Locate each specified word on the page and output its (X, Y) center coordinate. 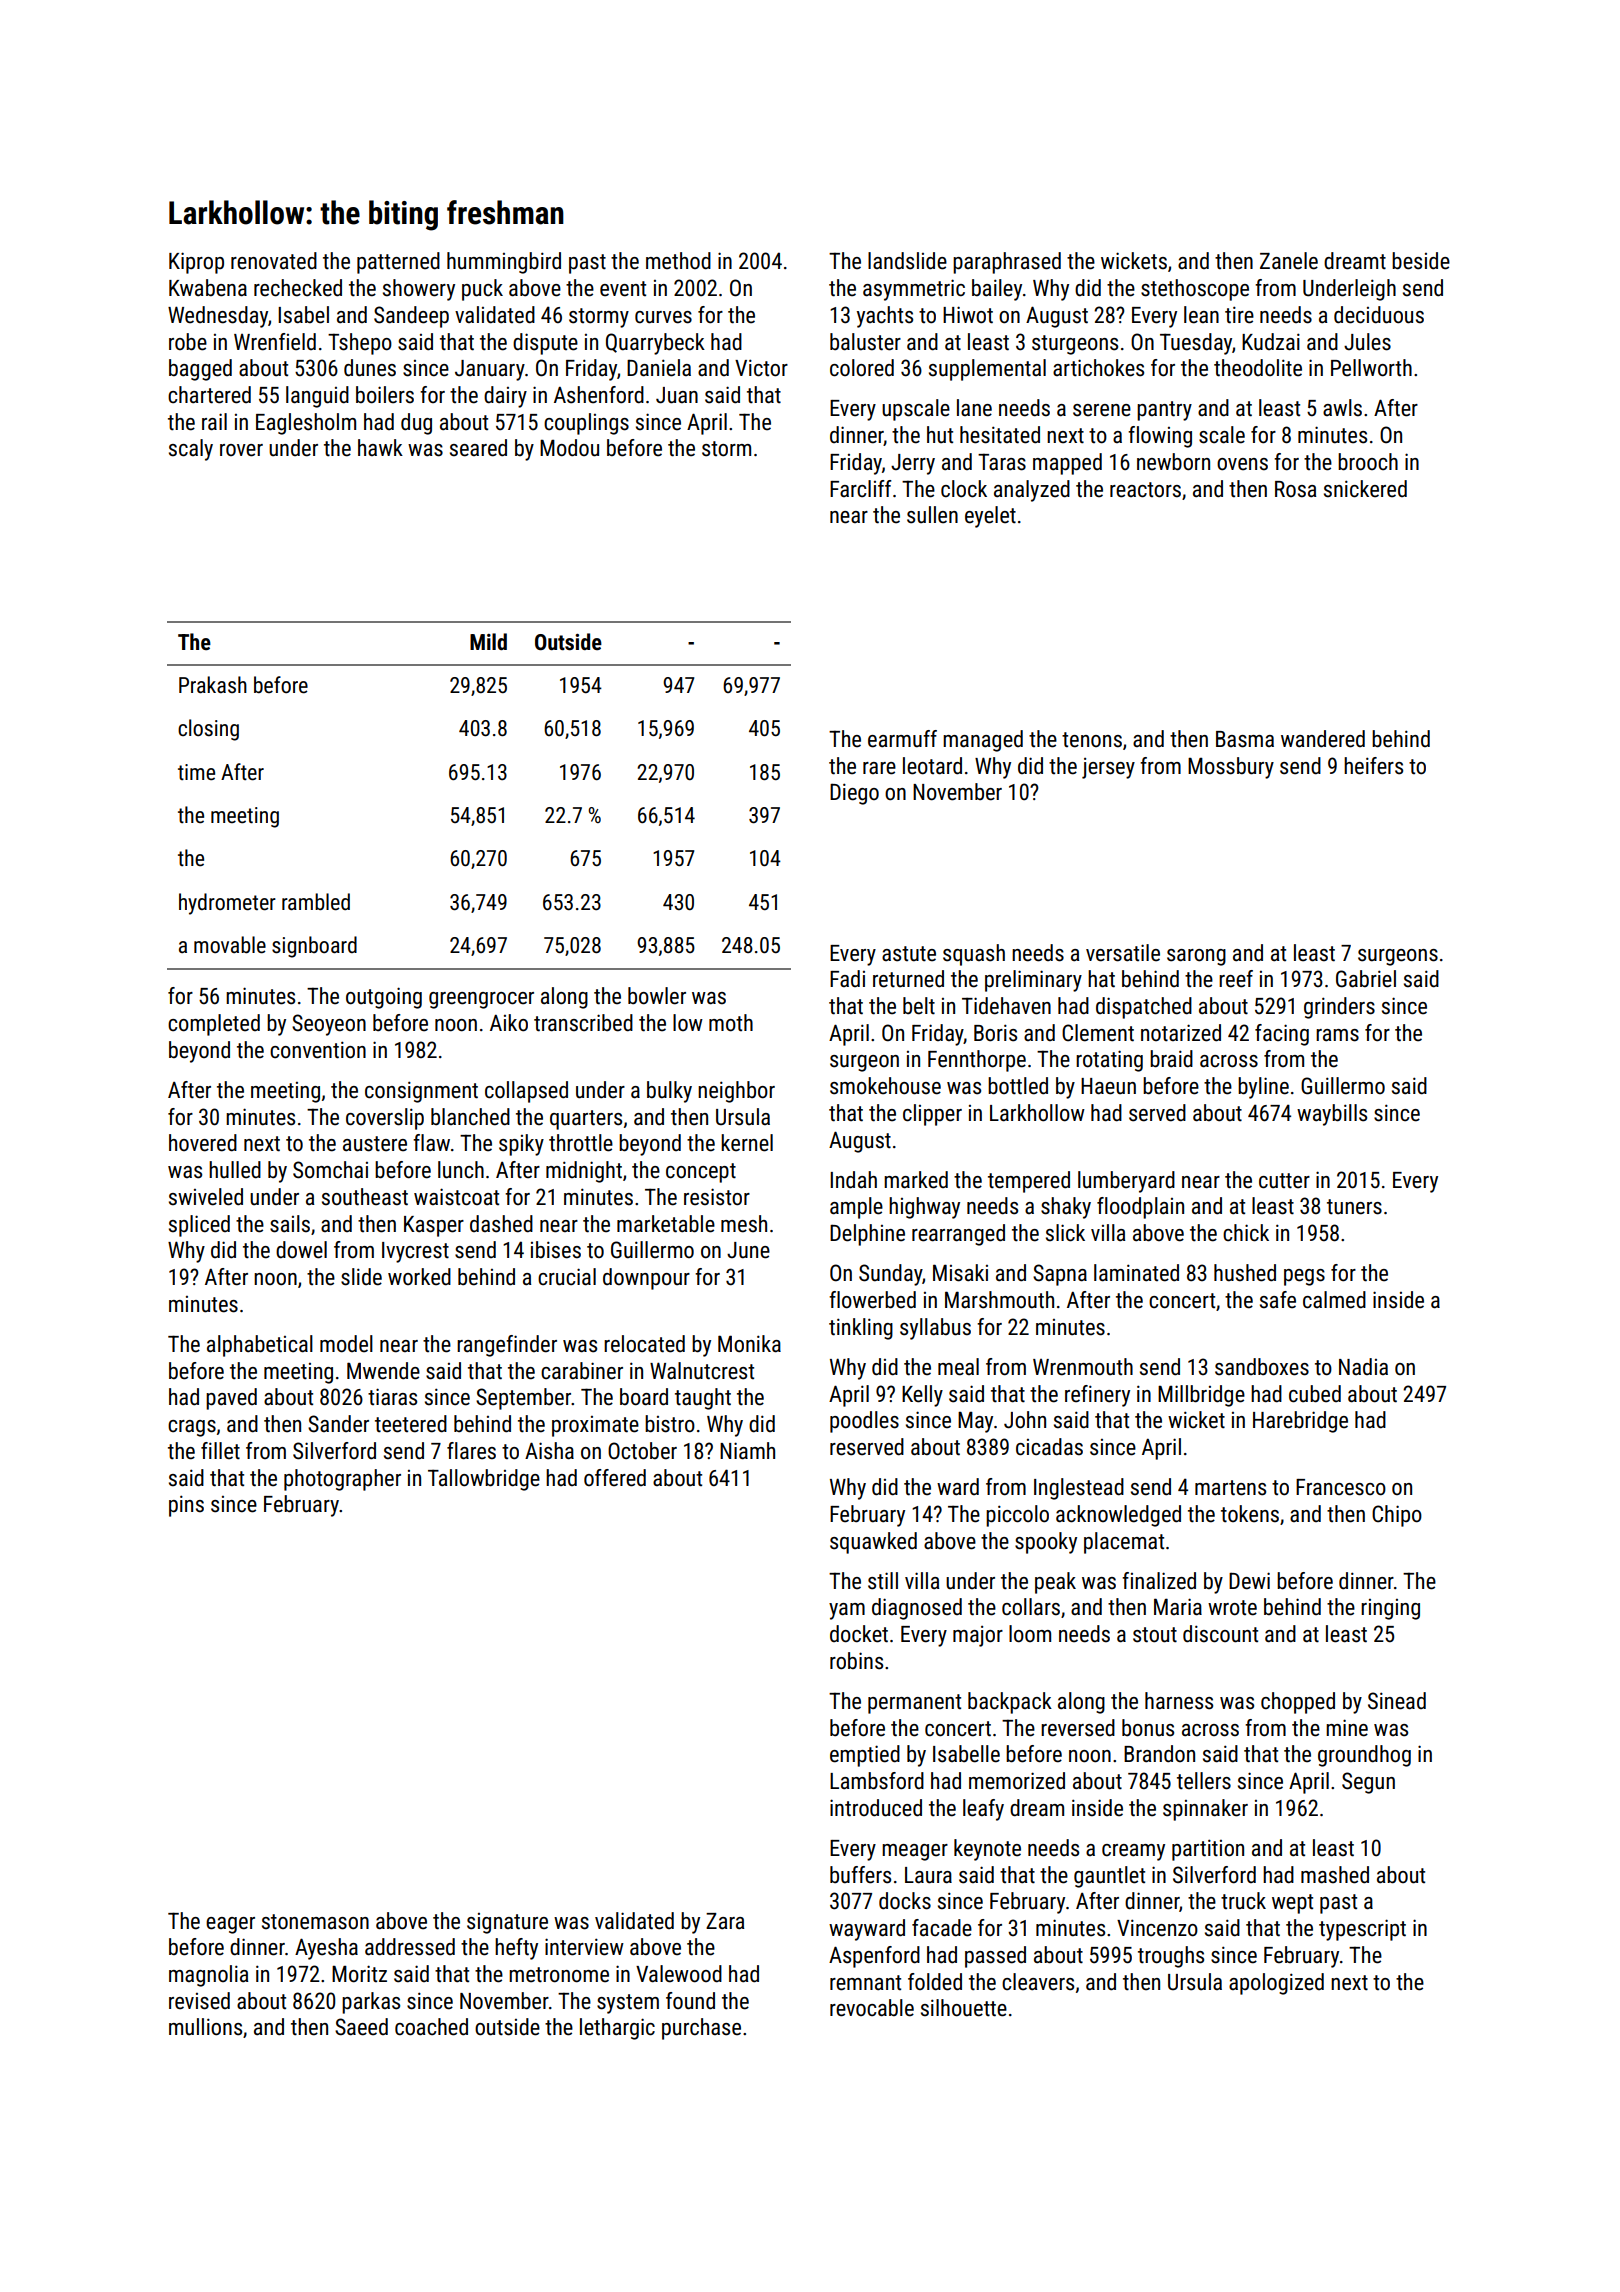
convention (318, 1050)
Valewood (679, 1974)
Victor (761, 368)
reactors (1145, 490)
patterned (398, 263)
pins (186, 1506)
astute (909, 954)
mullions (205, 2027)
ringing (1390, 1609)
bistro (670, 1424)
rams (1337, 1035)
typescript (1362, 1930)
